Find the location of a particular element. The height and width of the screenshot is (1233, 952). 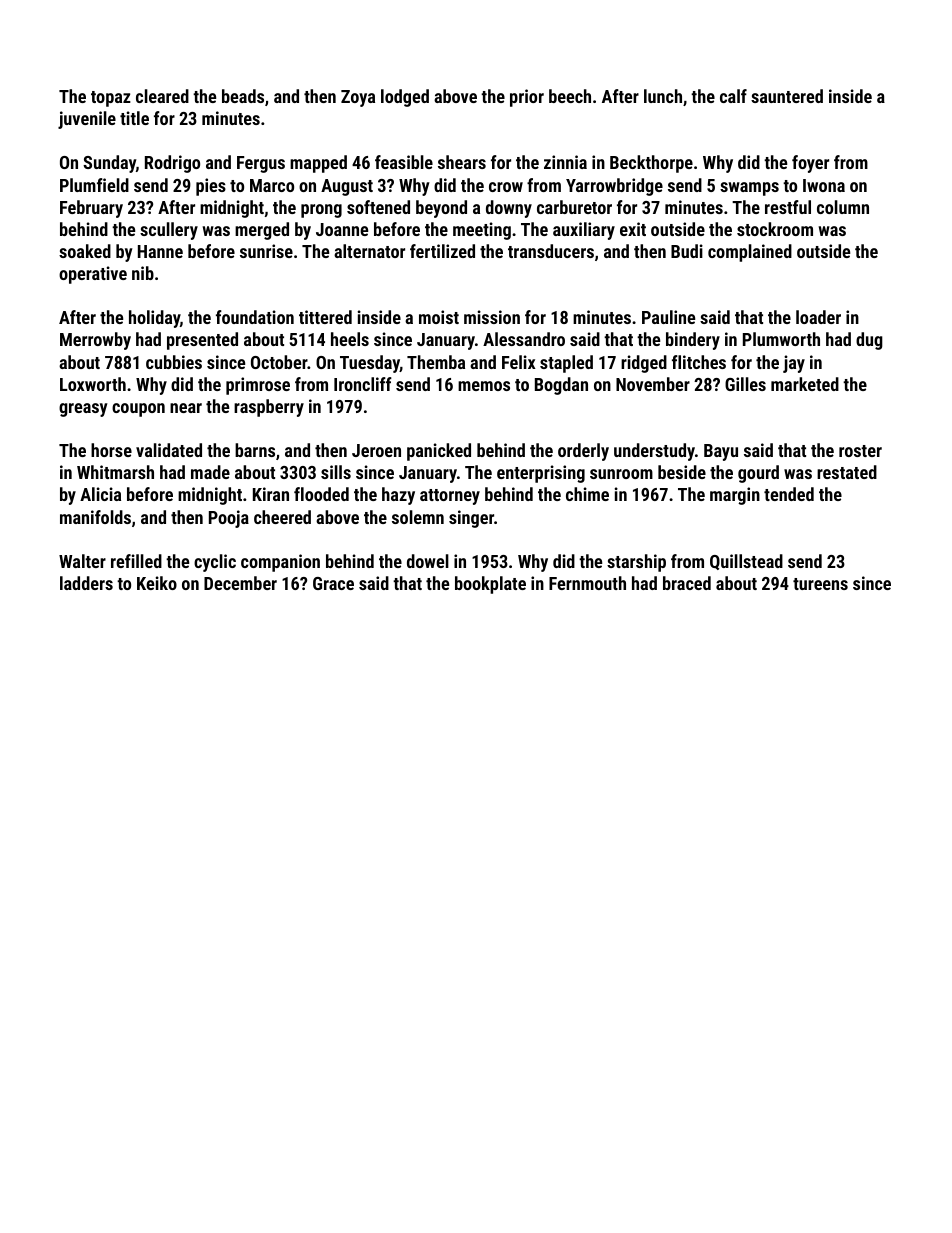

calf is located at coordinates (733, 96).
